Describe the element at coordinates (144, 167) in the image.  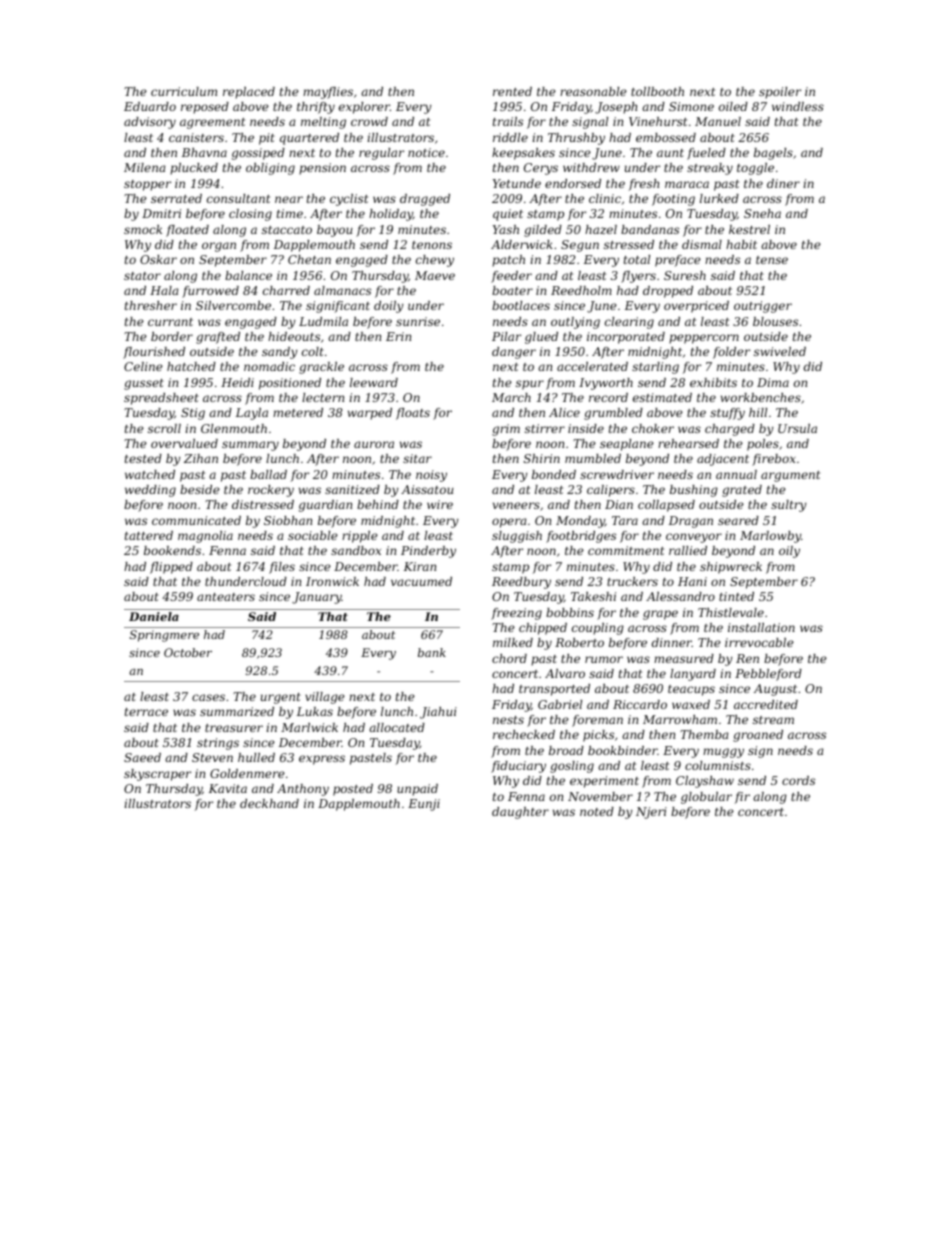
I see `Milena` at that location.
